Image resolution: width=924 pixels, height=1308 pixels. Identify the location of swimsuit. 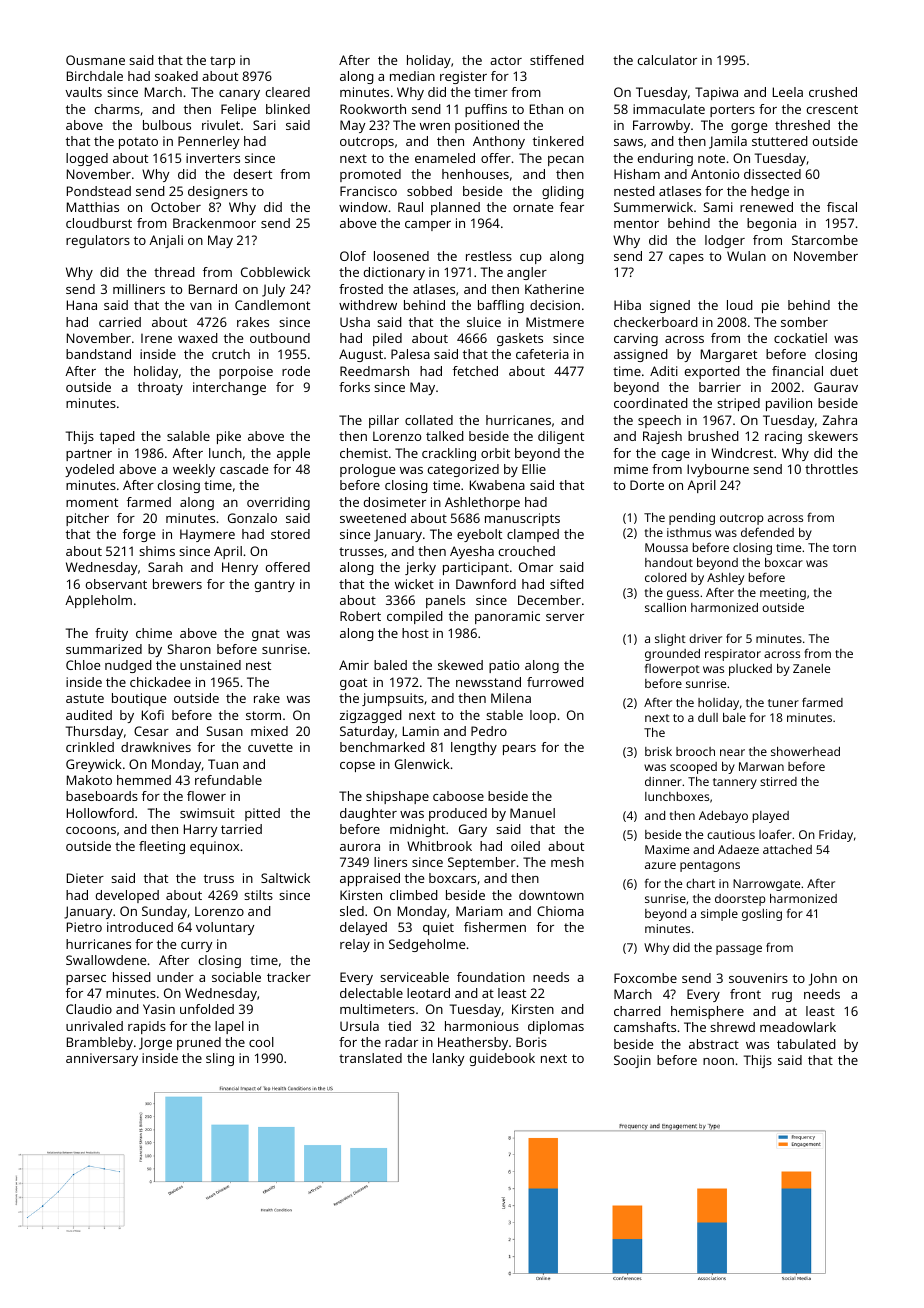
(207, 813).
